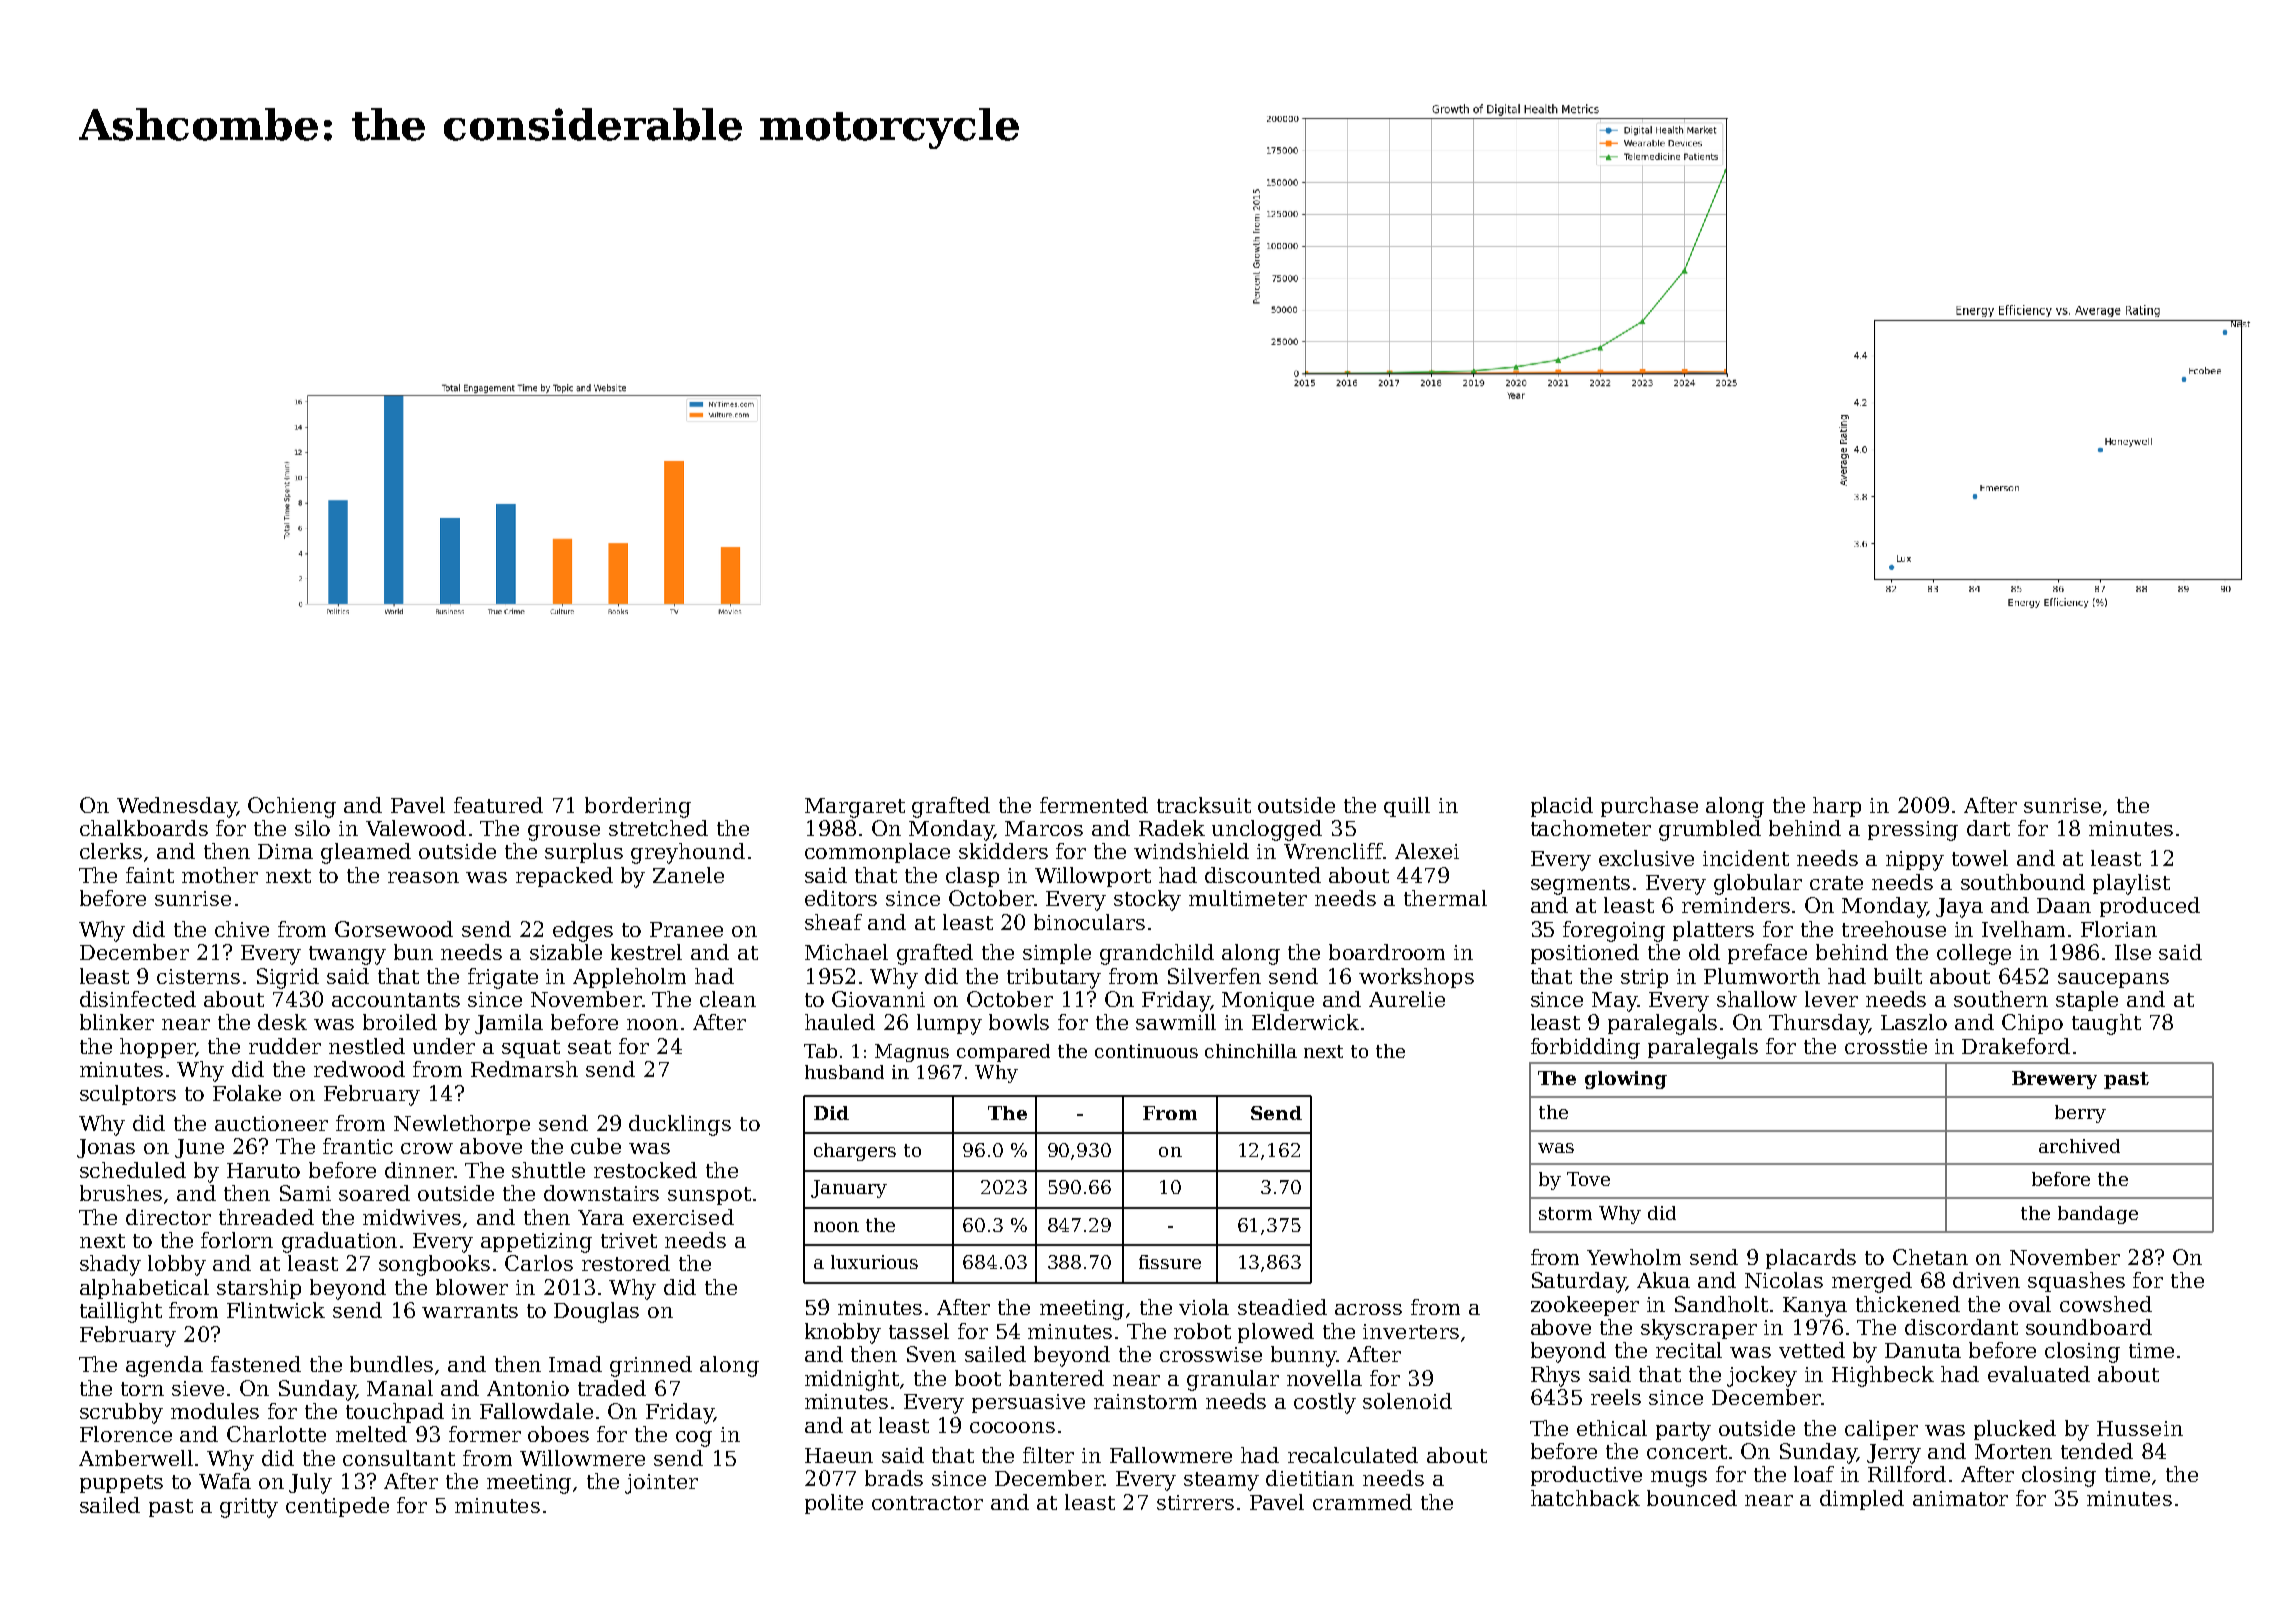 The image size is (2292, 1620). Describe the element at coordinates (1837, 807) in the page. I see `harp` at that location.
